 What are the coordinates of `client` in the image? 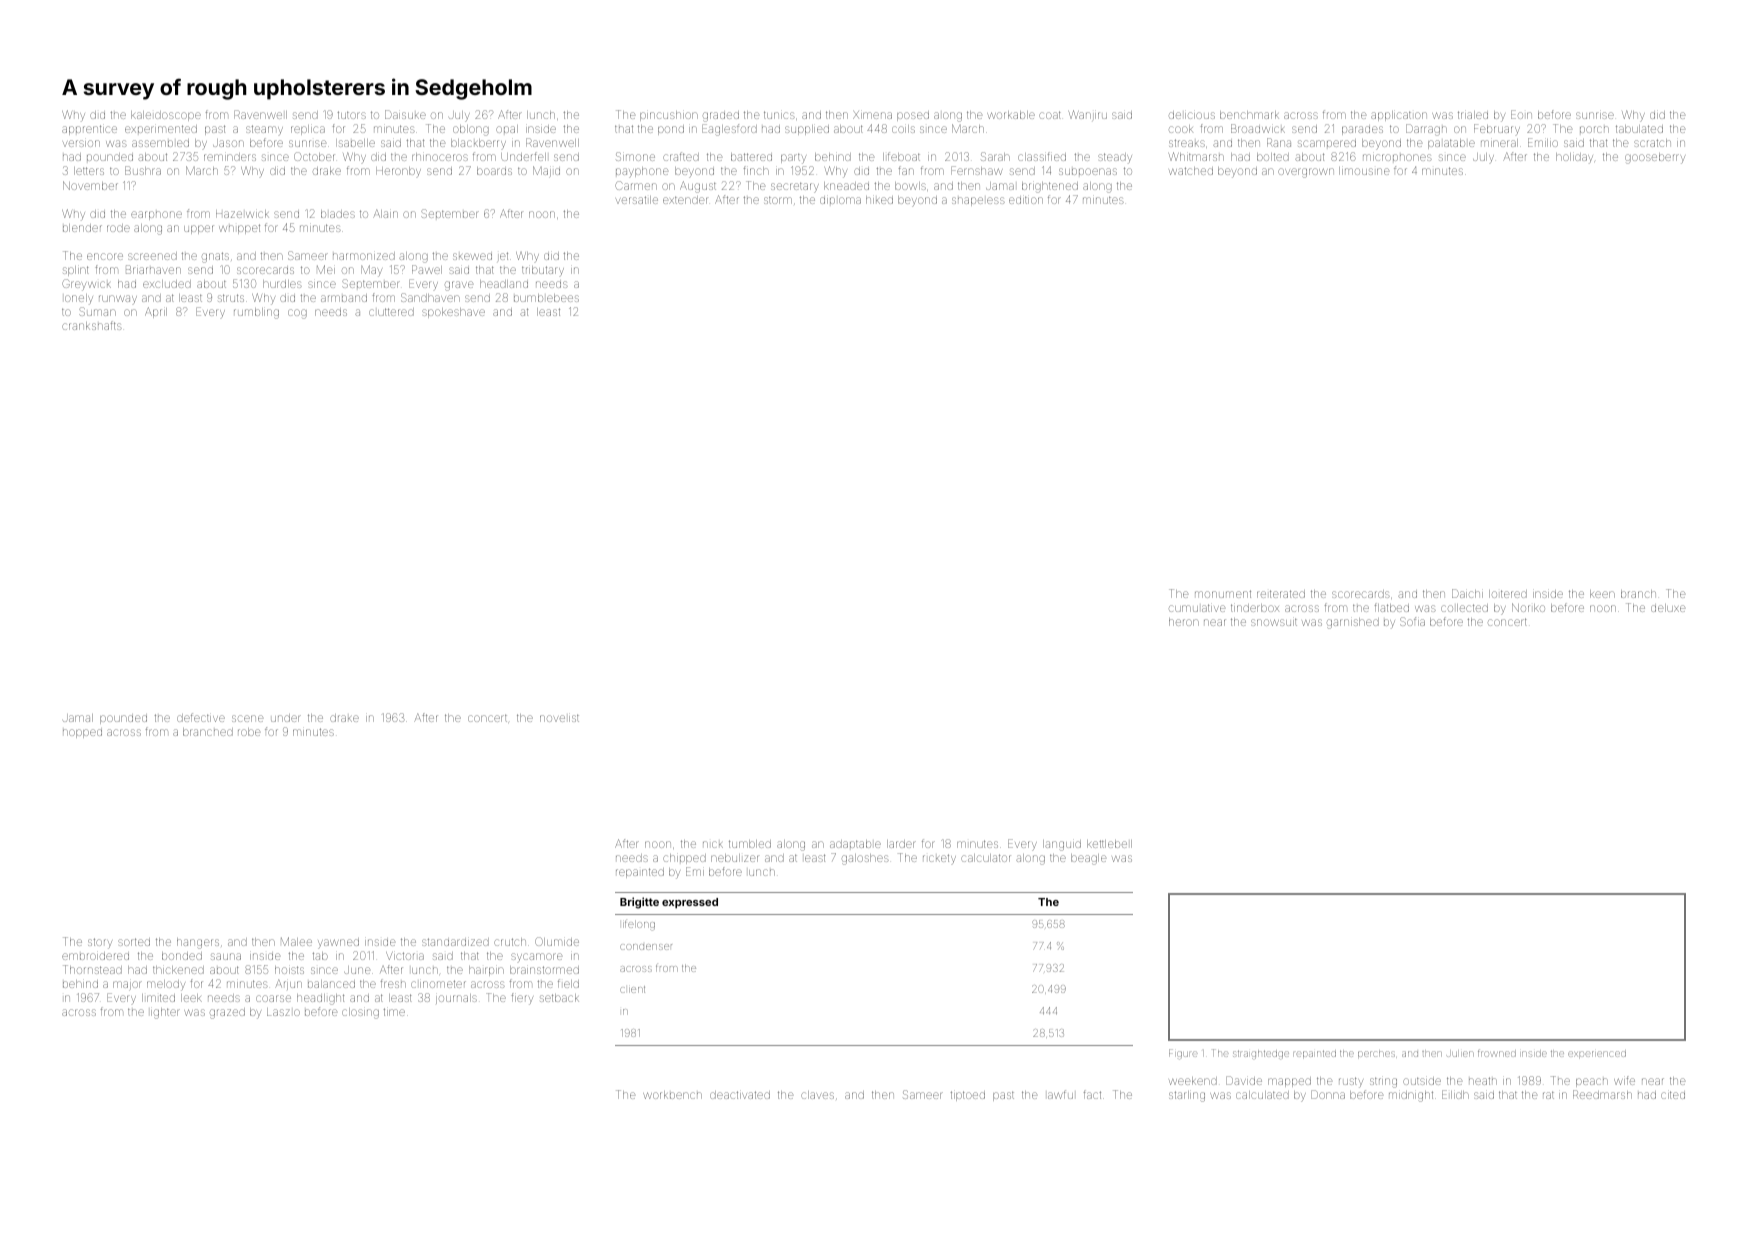 It's located at (632, 989).
